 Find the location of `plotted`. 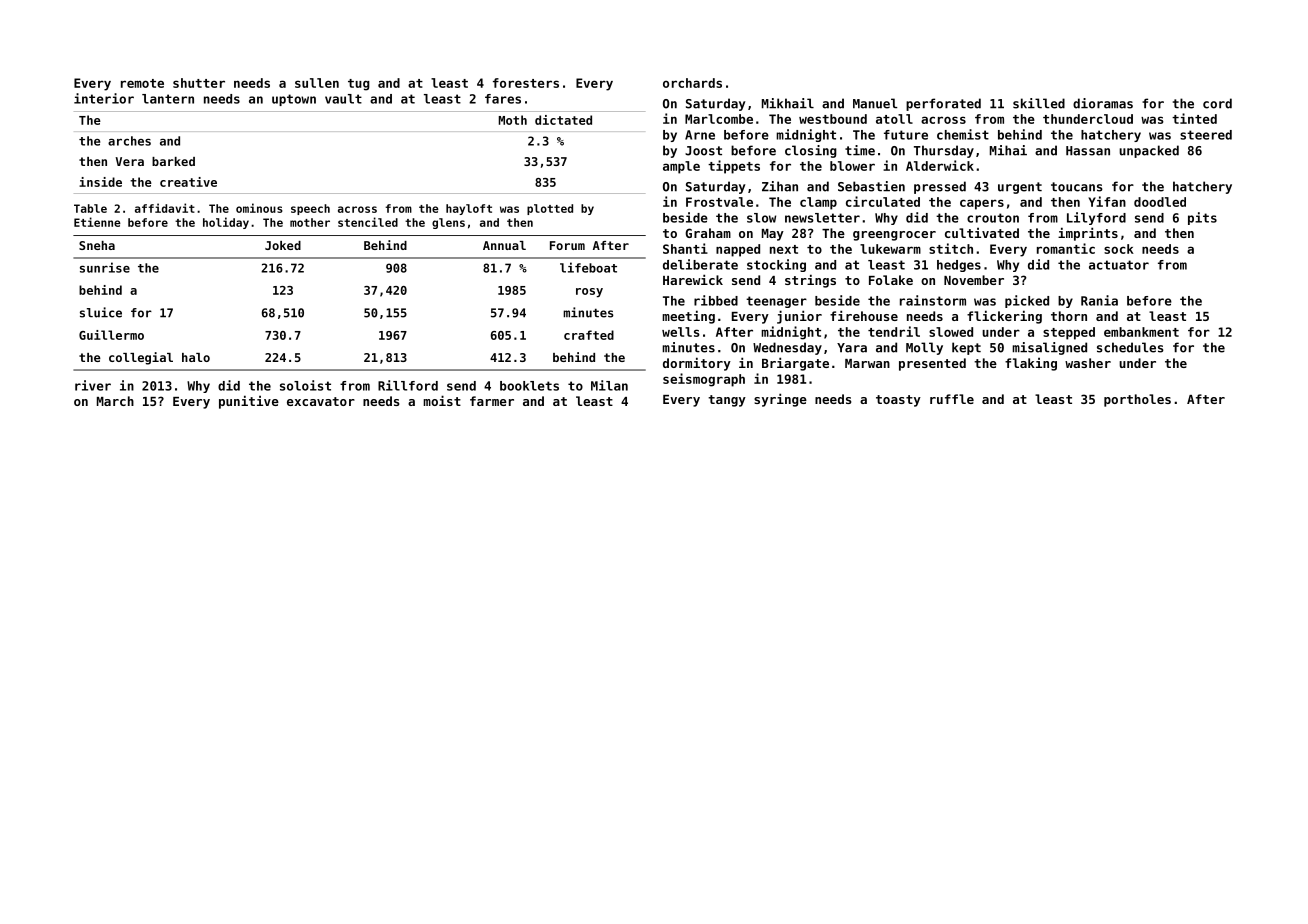

plotted is located at coordinates (550, 209).
